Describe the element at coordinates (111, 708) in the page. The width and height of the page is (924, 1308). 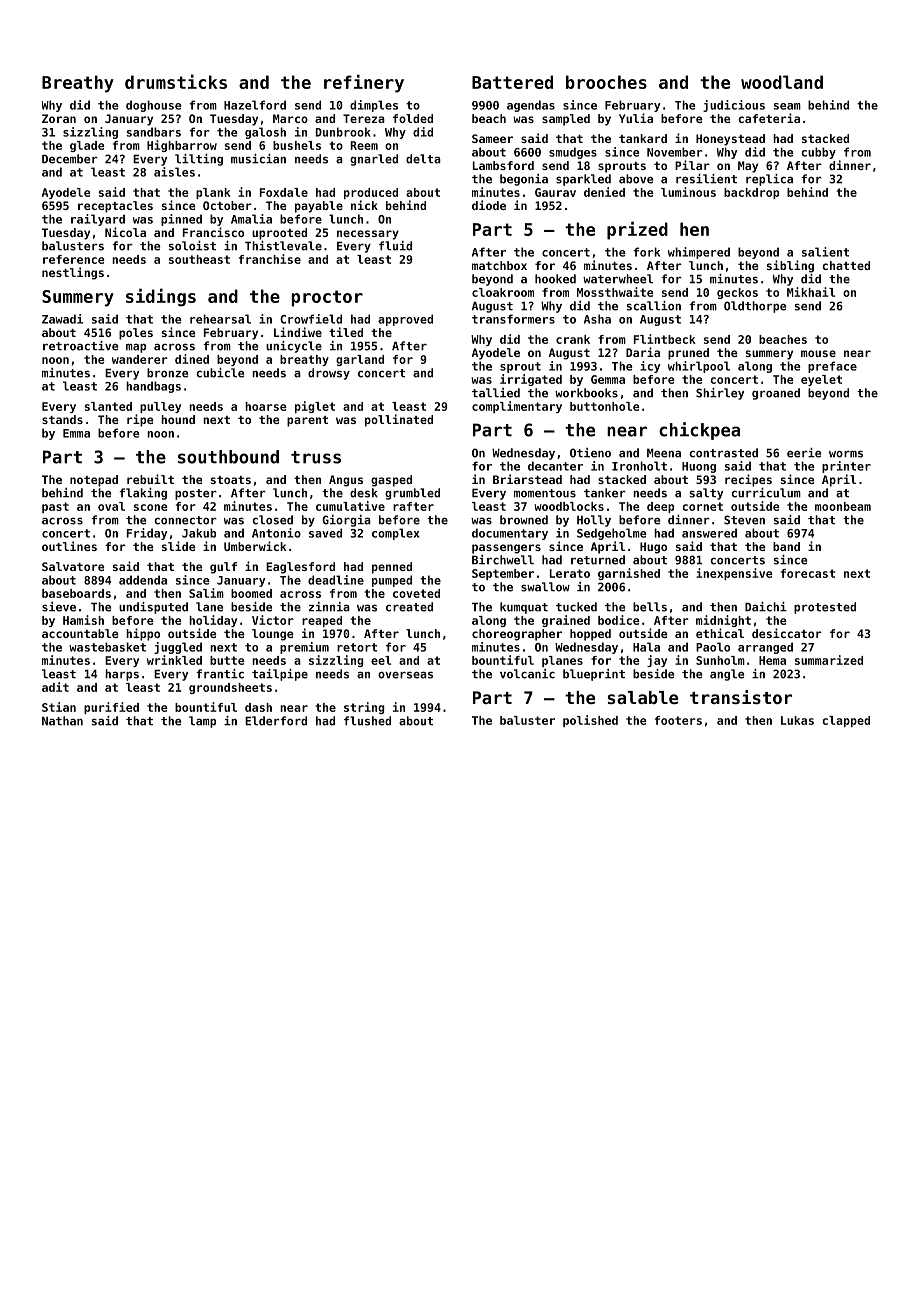
I see `purified` at that location.
